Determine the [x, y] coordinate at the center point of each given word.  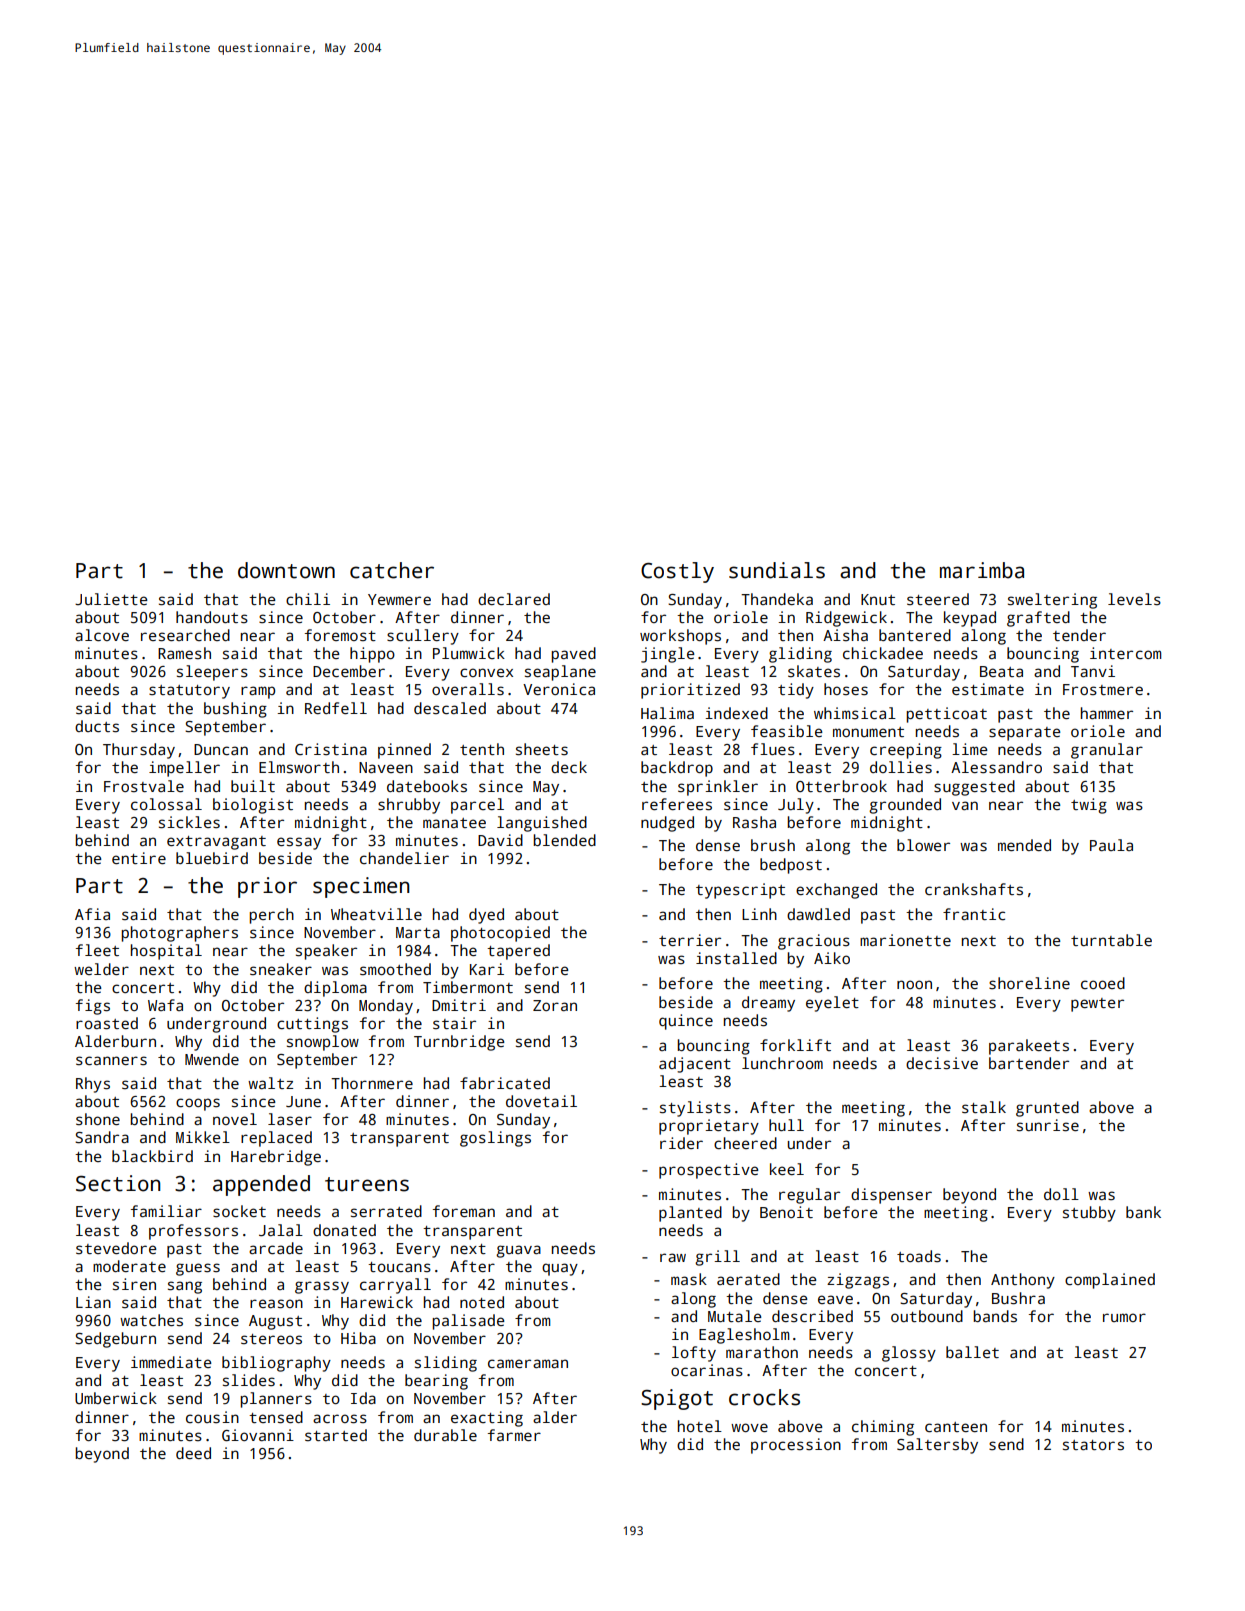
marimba [982, 570]
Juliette [111, 599]
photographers [179, 934]
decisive [942, 1063]
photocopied [500, 934]
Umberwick [116, 1398]
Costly [677, 572]
